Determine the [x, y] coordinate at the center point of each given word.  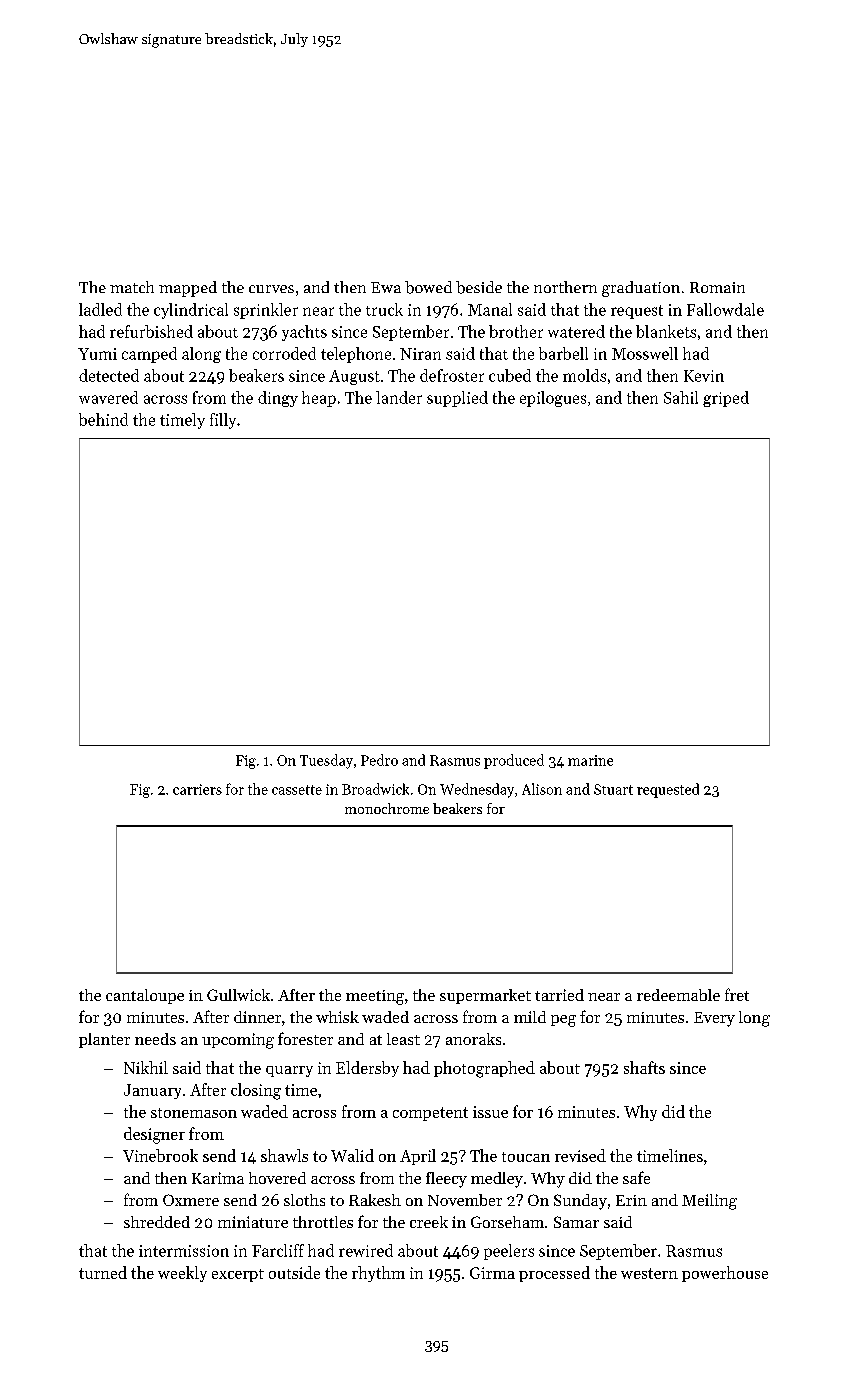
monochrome [387, 808]
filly [223, 421]
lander [399, 397]
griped [726, 399]
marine [590, 760]
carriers [197, 789]
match [132, 287]
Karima [218, 1178]
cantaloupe [145, 996]
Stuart [613, 789]
